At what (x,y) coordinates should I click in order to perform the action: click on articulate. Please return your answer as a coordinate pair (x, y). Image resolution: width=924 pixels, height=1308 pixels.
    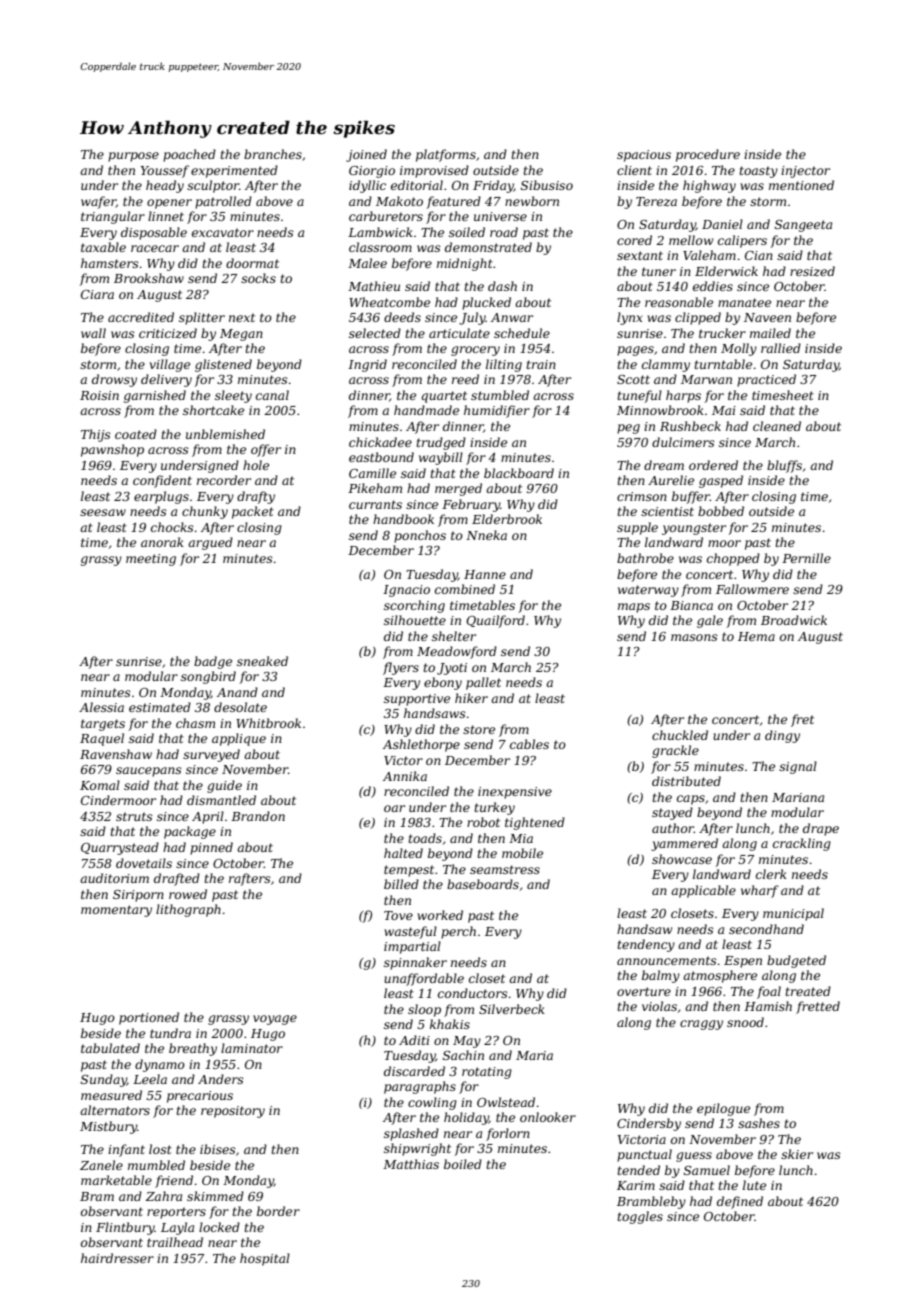
    Looking at the image, I should click on (459, 333).
